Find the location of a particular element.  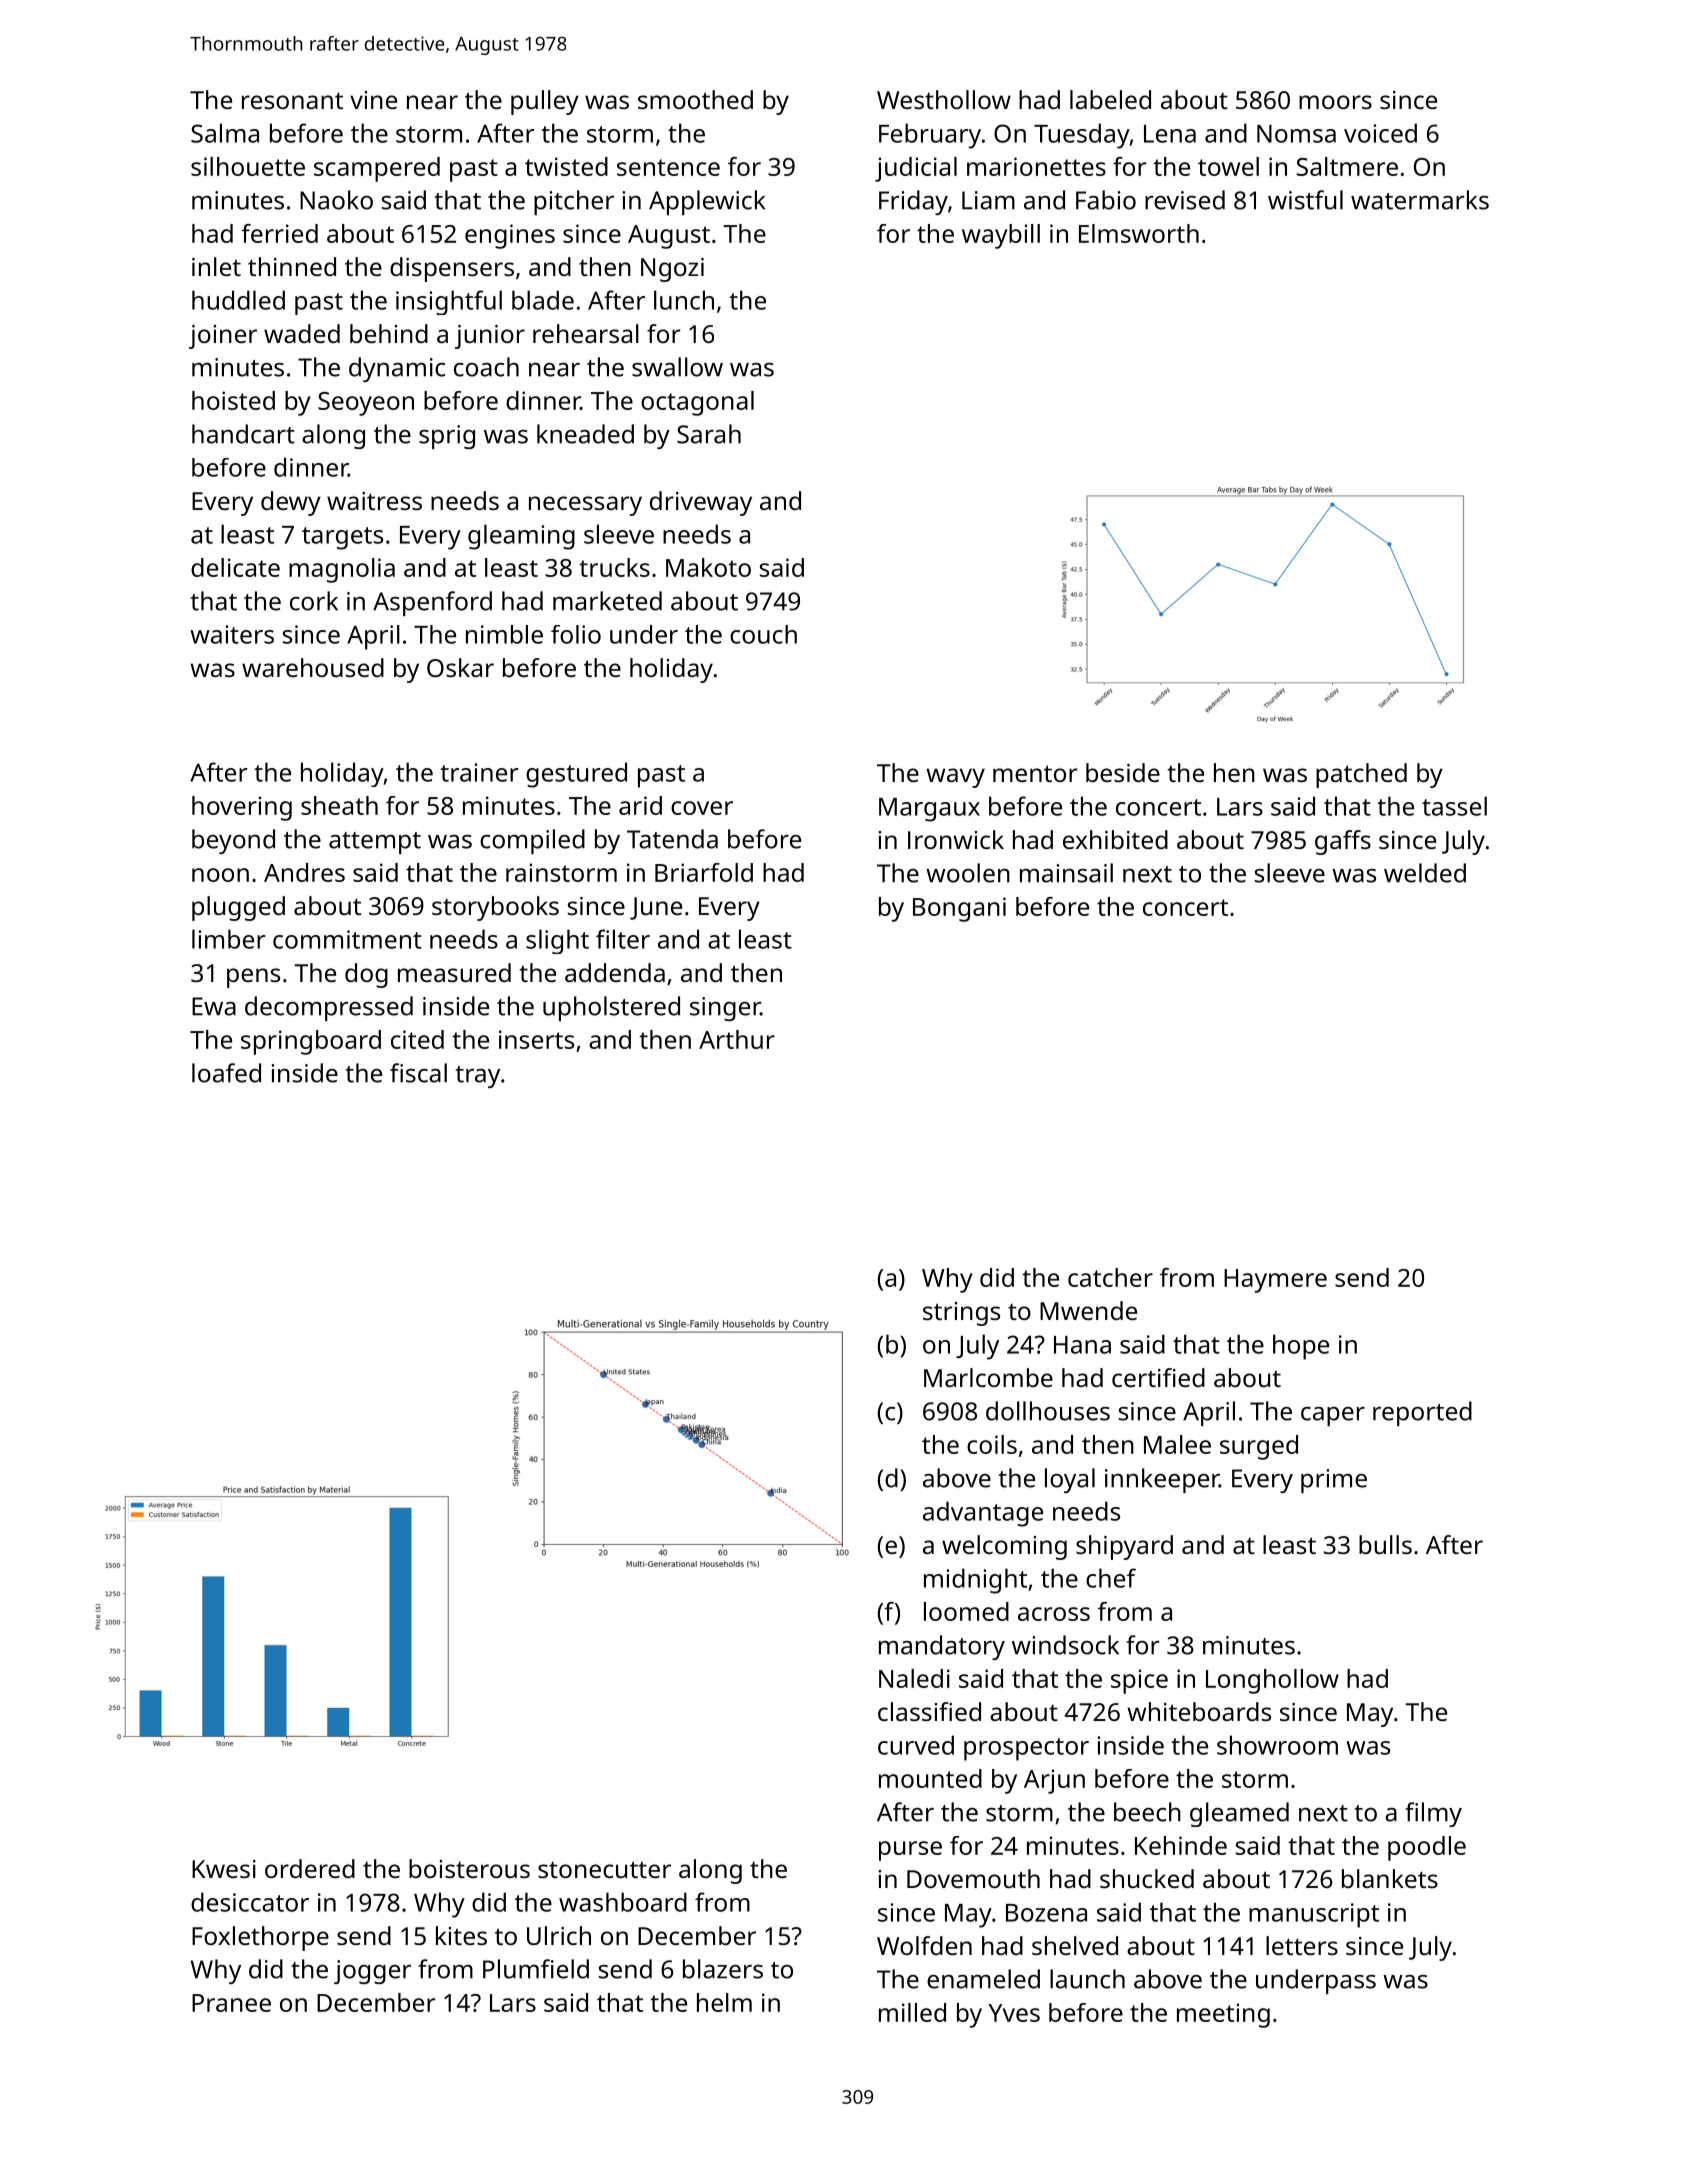

strings is located at coordinates (961, 1314).
